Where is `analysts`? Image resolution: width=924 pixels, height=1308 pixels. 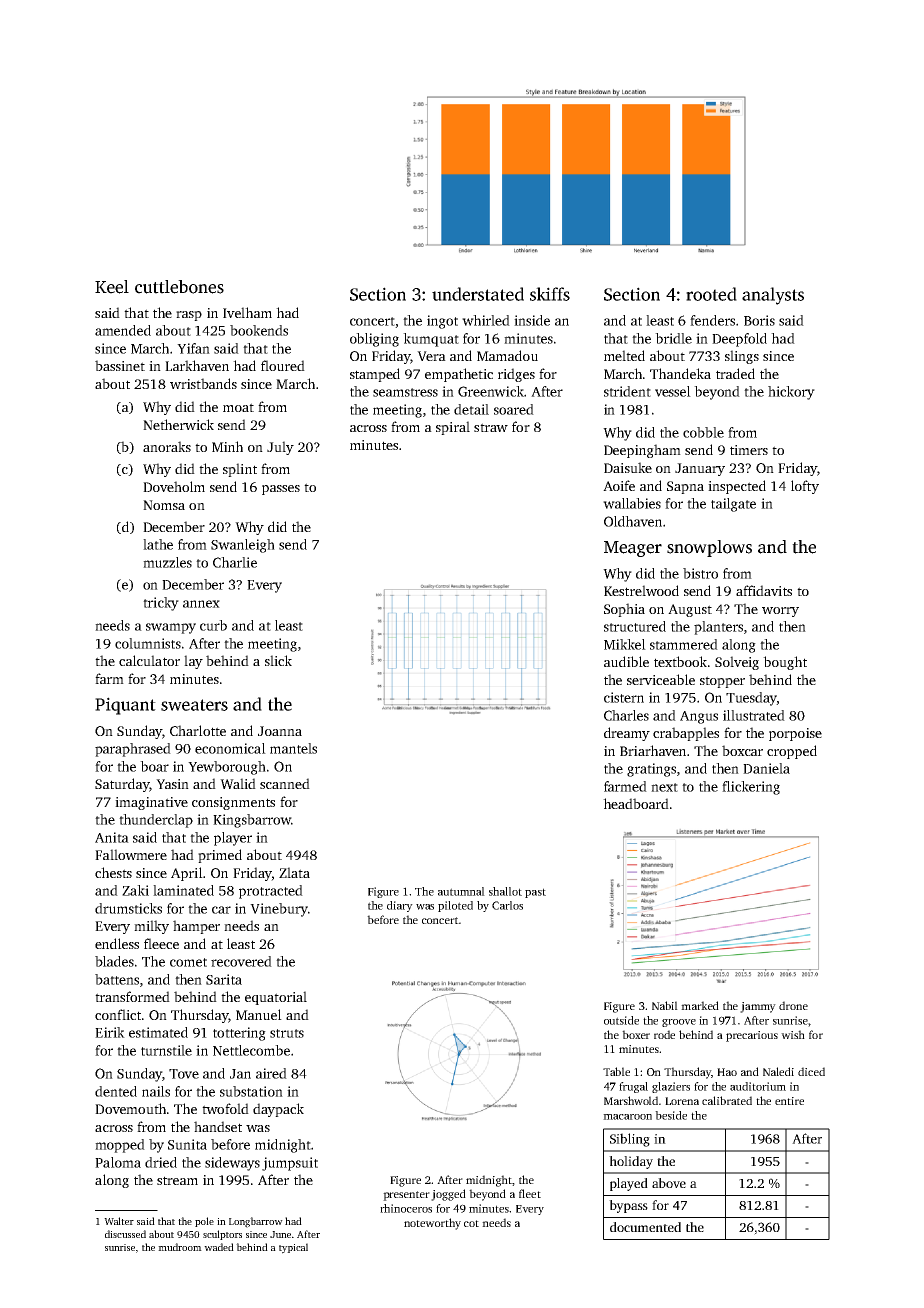 analysts is located at coordinates (773, 296).
